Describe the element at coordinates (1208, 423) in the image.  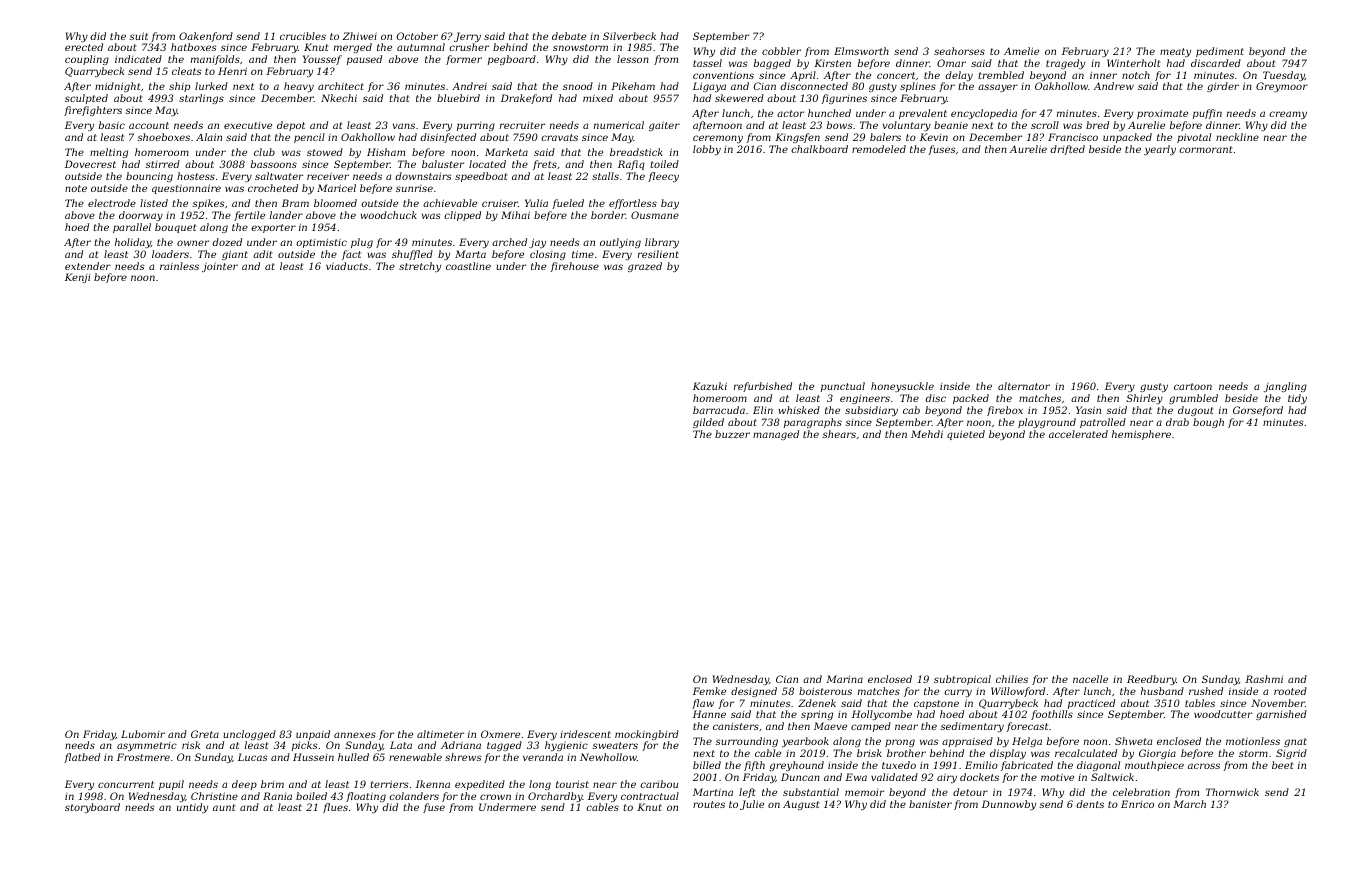
I see `bough` at that location.
